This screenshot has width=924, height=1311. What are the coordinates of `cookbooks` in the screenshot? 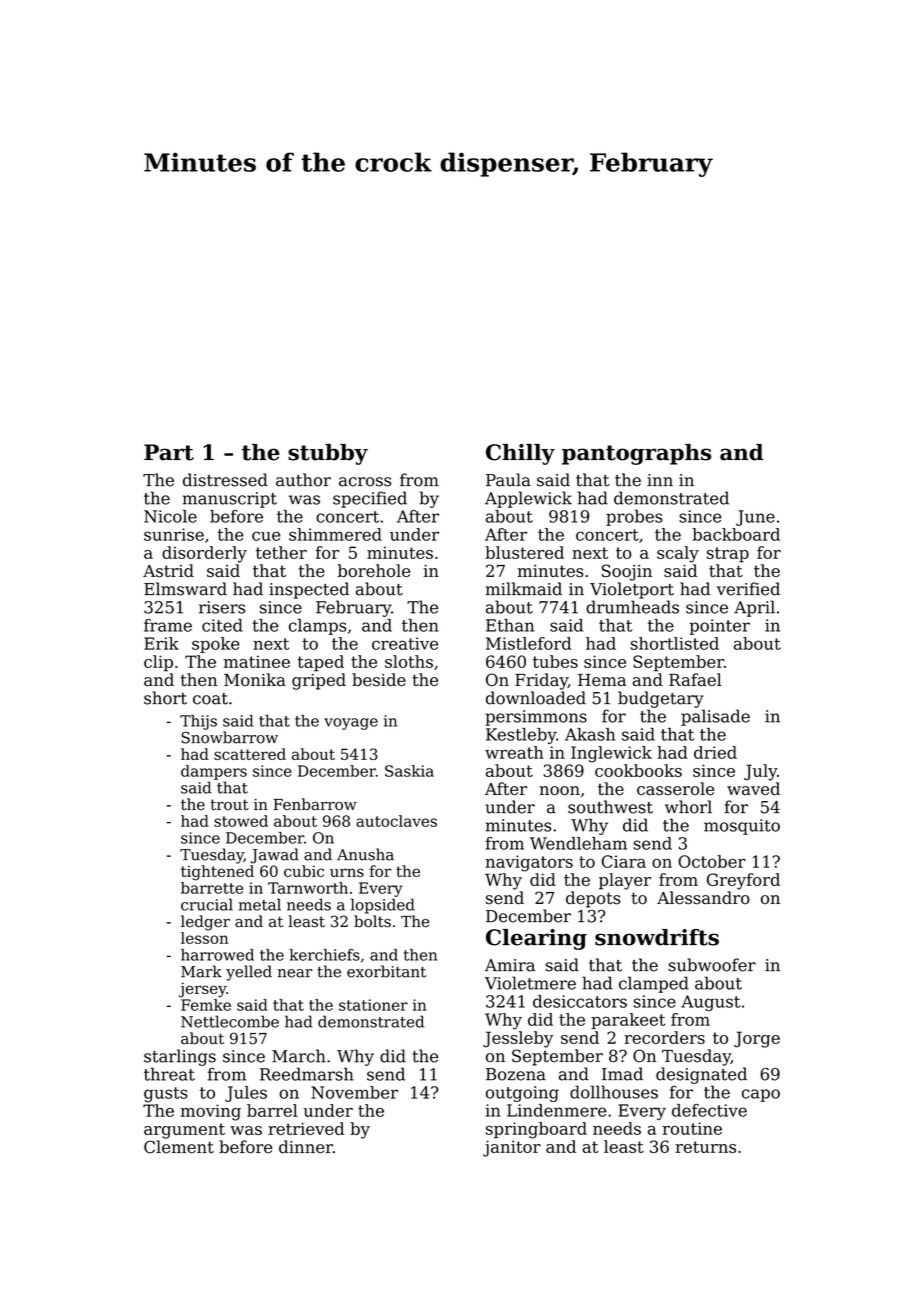 It's located at (638, 770).
